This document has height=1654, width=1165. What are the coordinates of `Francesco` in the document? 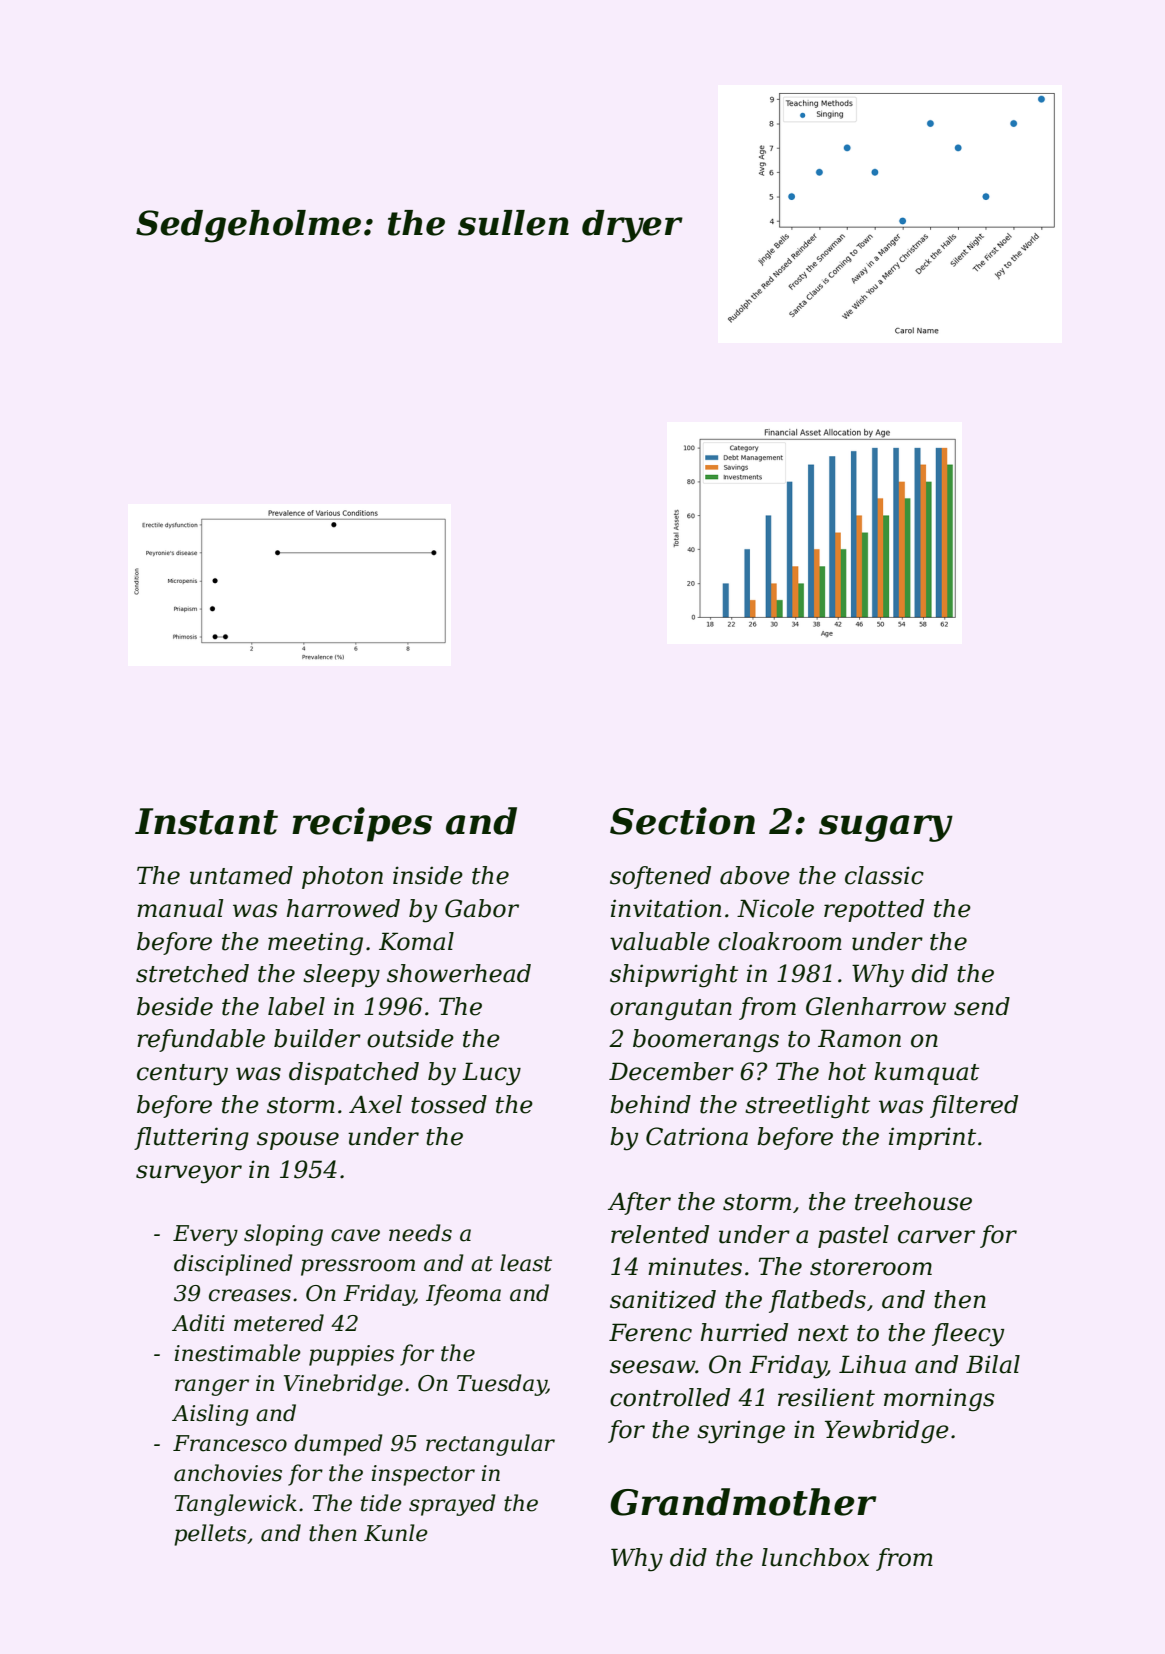 It's located at (230, 1443).
